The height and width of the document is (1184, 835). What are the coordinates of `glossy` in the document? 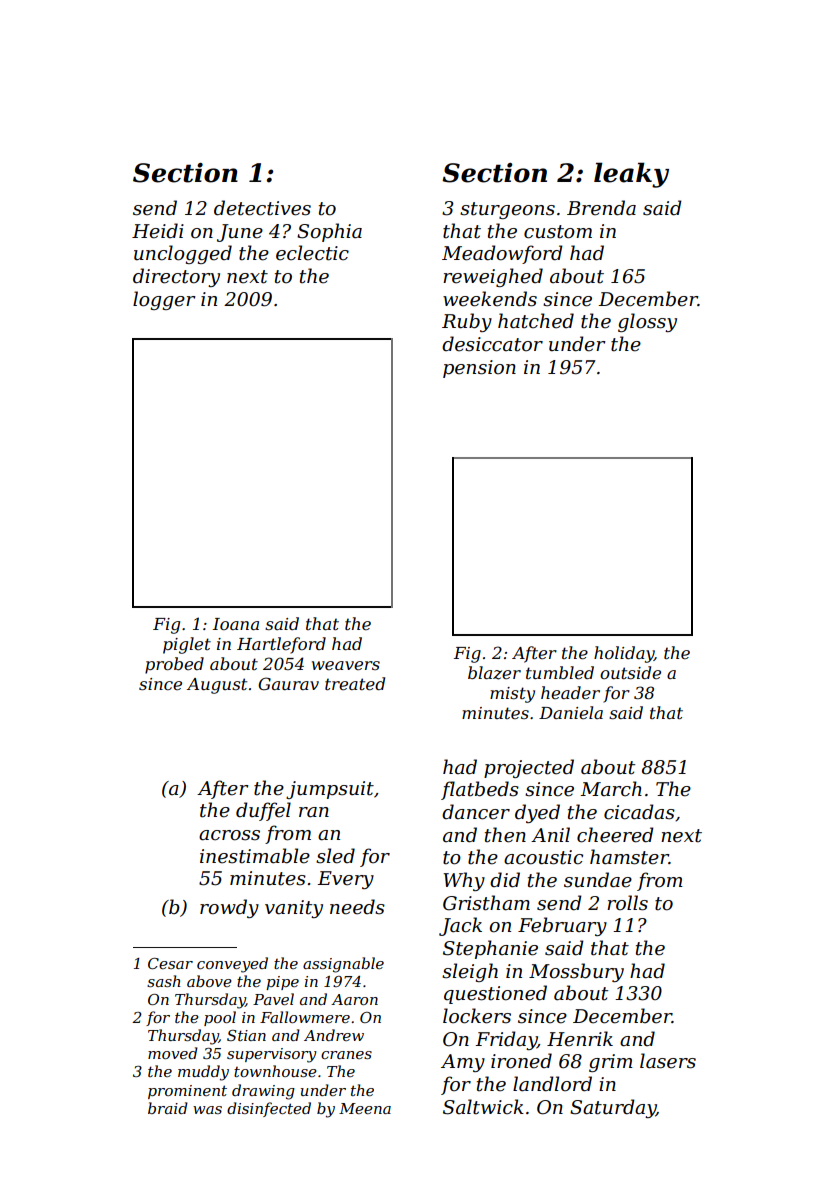 It's located at (647, 322).
